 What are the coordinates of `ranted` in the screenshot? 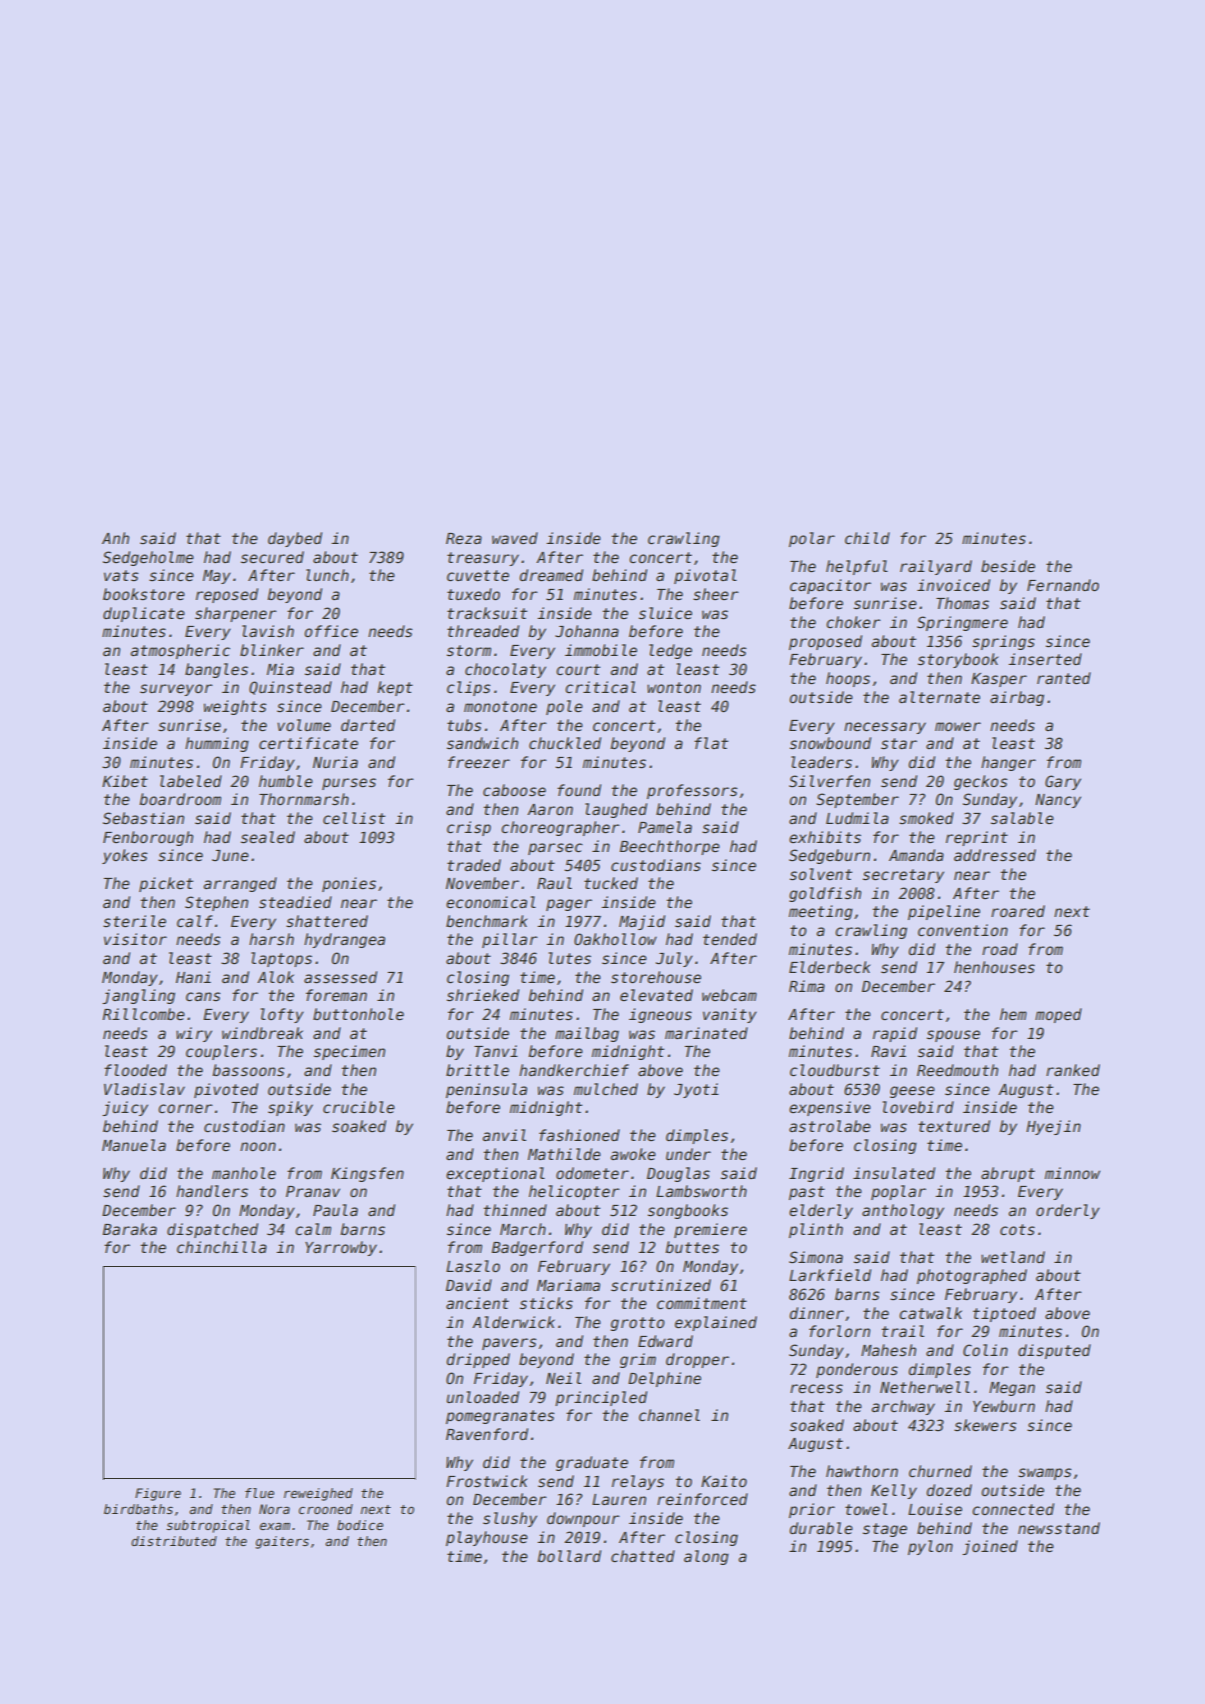 It's located at (1064, 678).
